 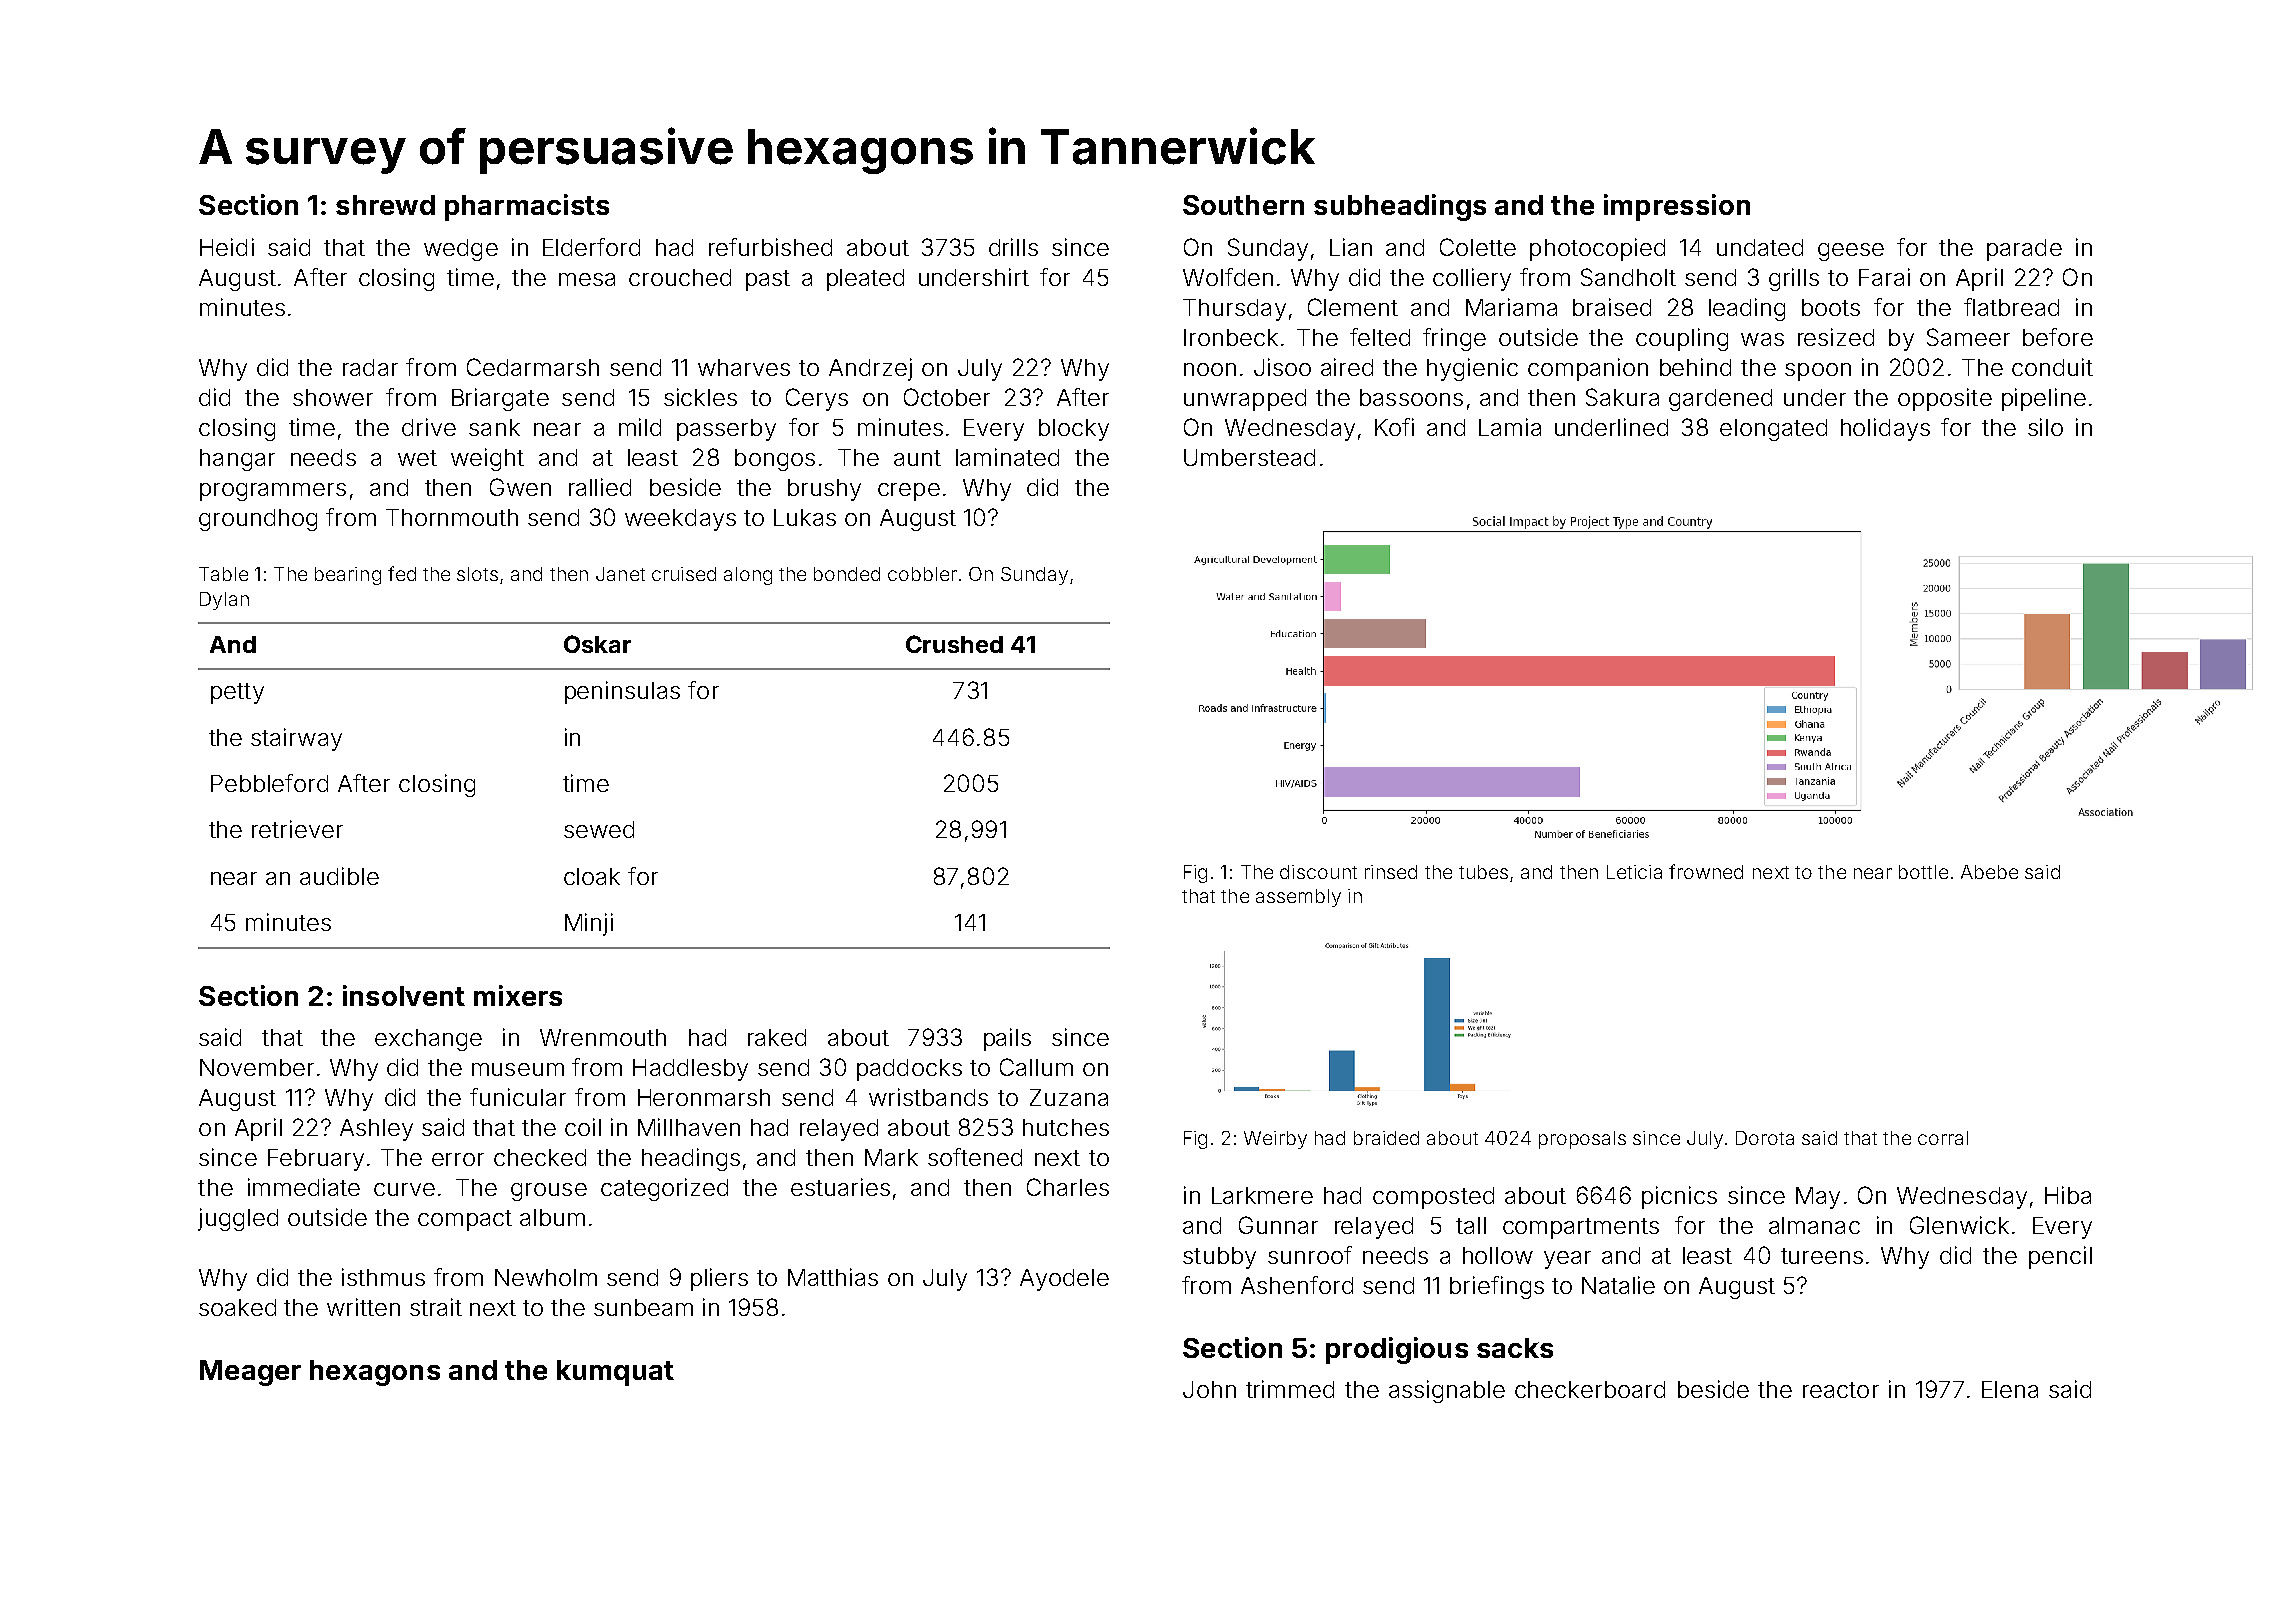 What do you see at coordinates (1677, 207) in the image?
I see `impression` at bounding box center [1677, 207].
